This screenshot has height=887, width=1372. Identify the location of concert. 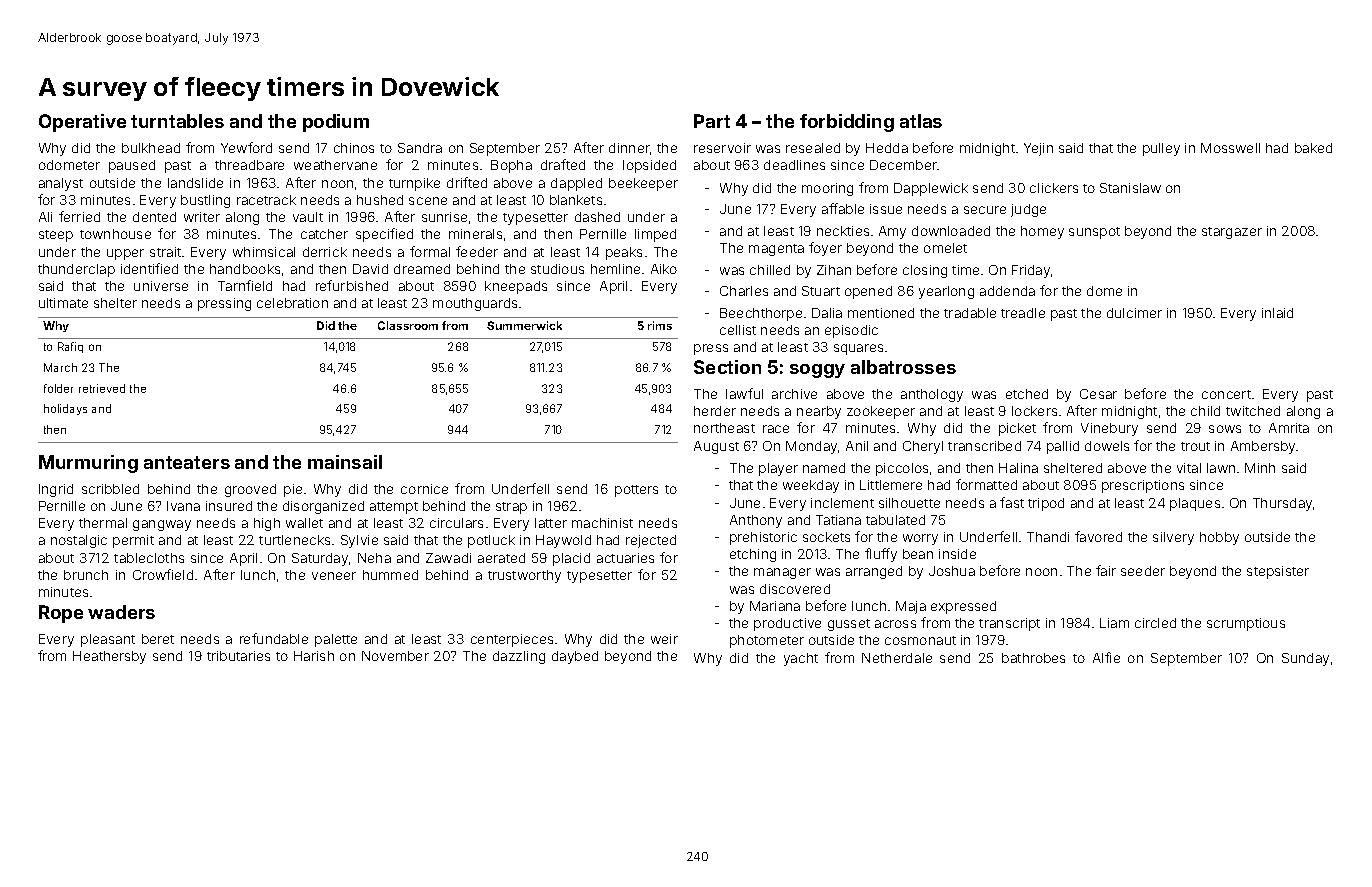
(1226, 394).
